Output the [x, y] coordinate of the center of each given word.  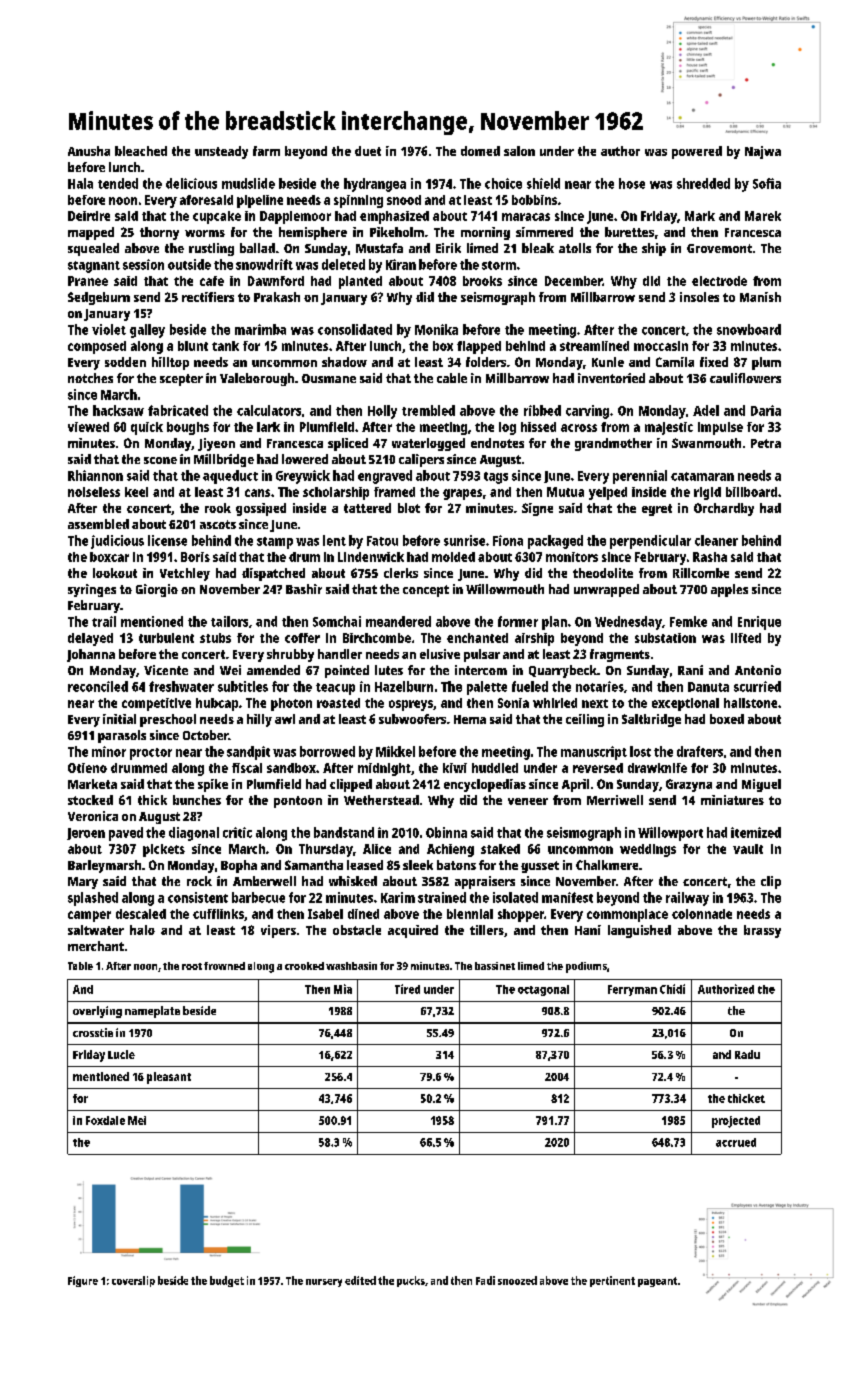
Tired [407, 989]
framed [394, 492]
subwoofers [412, 719]
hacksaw [118, 410]
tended [118, 183]
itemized [756, 832]
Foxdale [105, 1120]
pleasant [169, 1078]
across [579, 428]
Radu [747, 1054]
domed [480, 151]
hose [632, 183]
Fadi [485, 1280]
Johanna [91, 655]
